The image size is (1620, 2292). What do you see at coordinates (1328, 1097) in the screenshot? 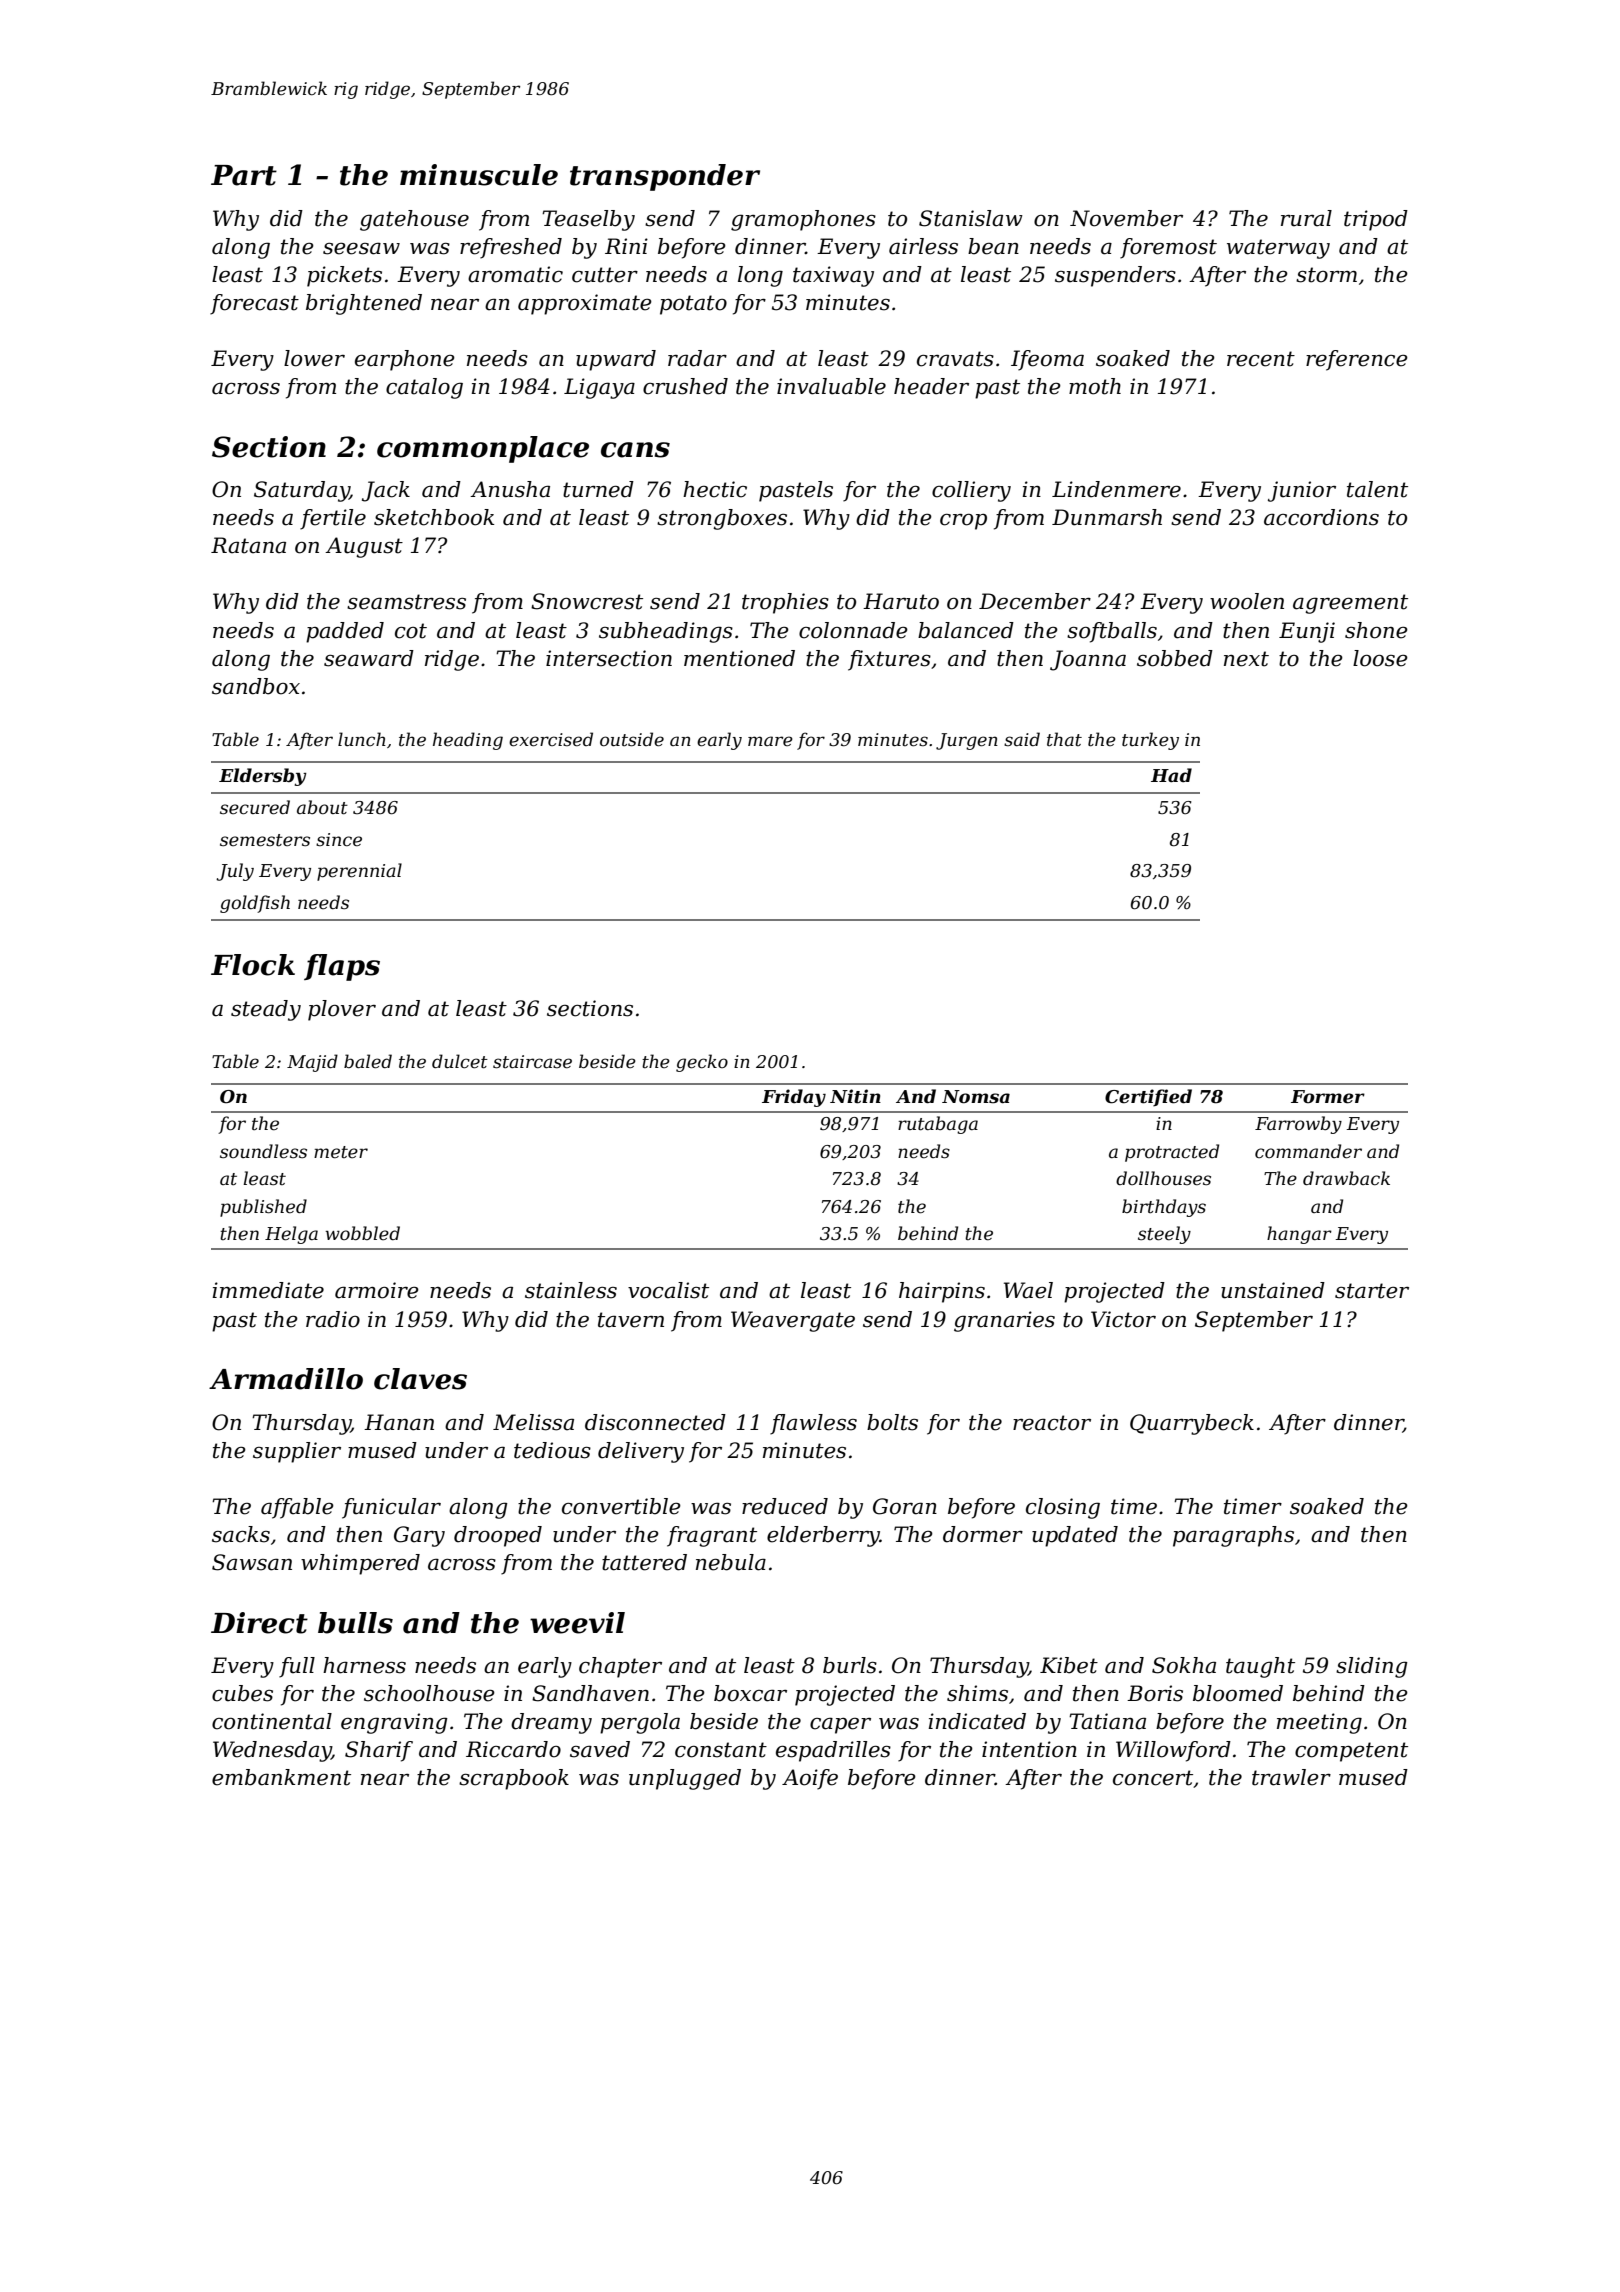
I see `Former` at bounding box center [1328, 1097].
